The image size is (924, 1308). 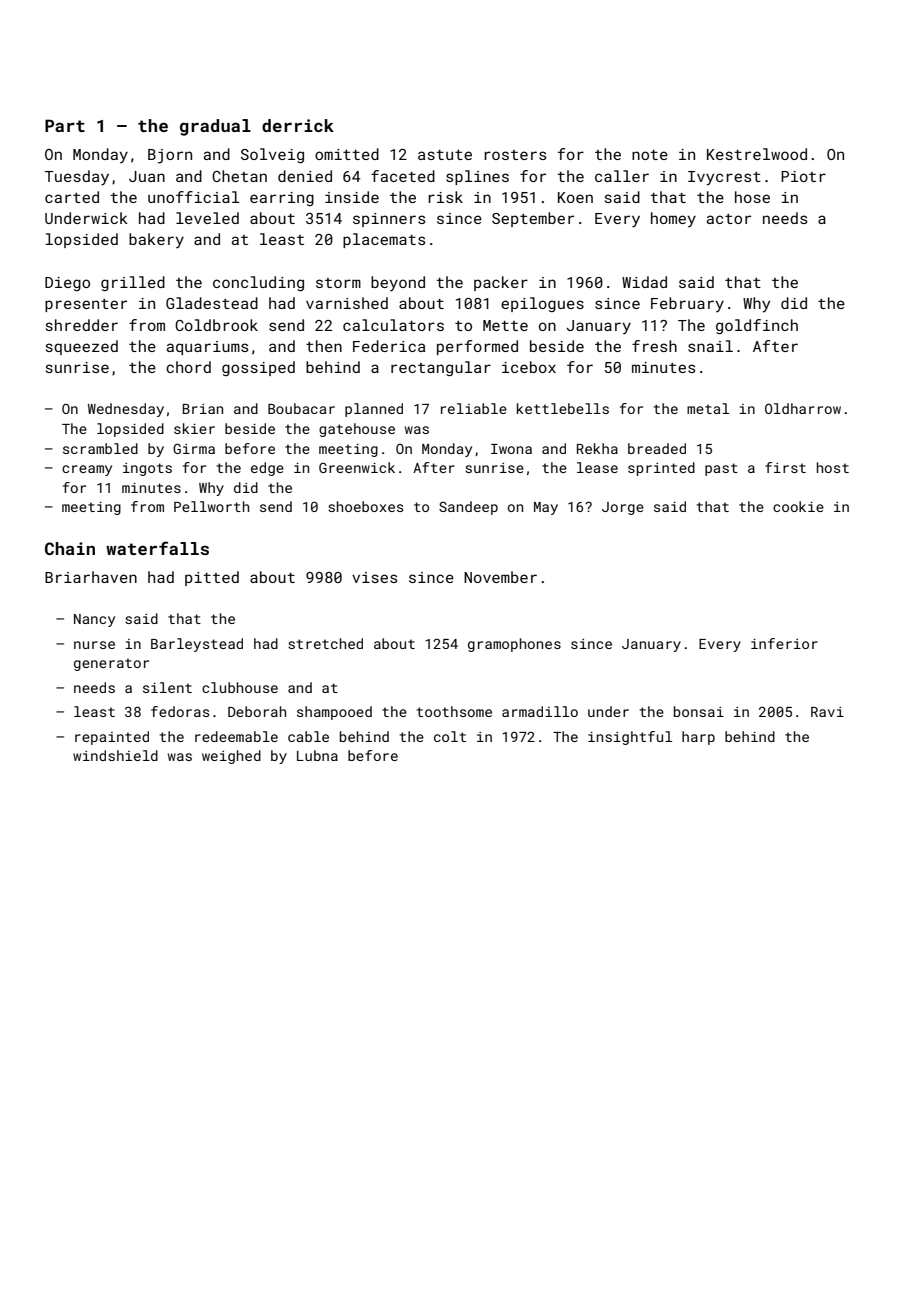 I want to click on Wednesday, so click(x=126, y=410).
